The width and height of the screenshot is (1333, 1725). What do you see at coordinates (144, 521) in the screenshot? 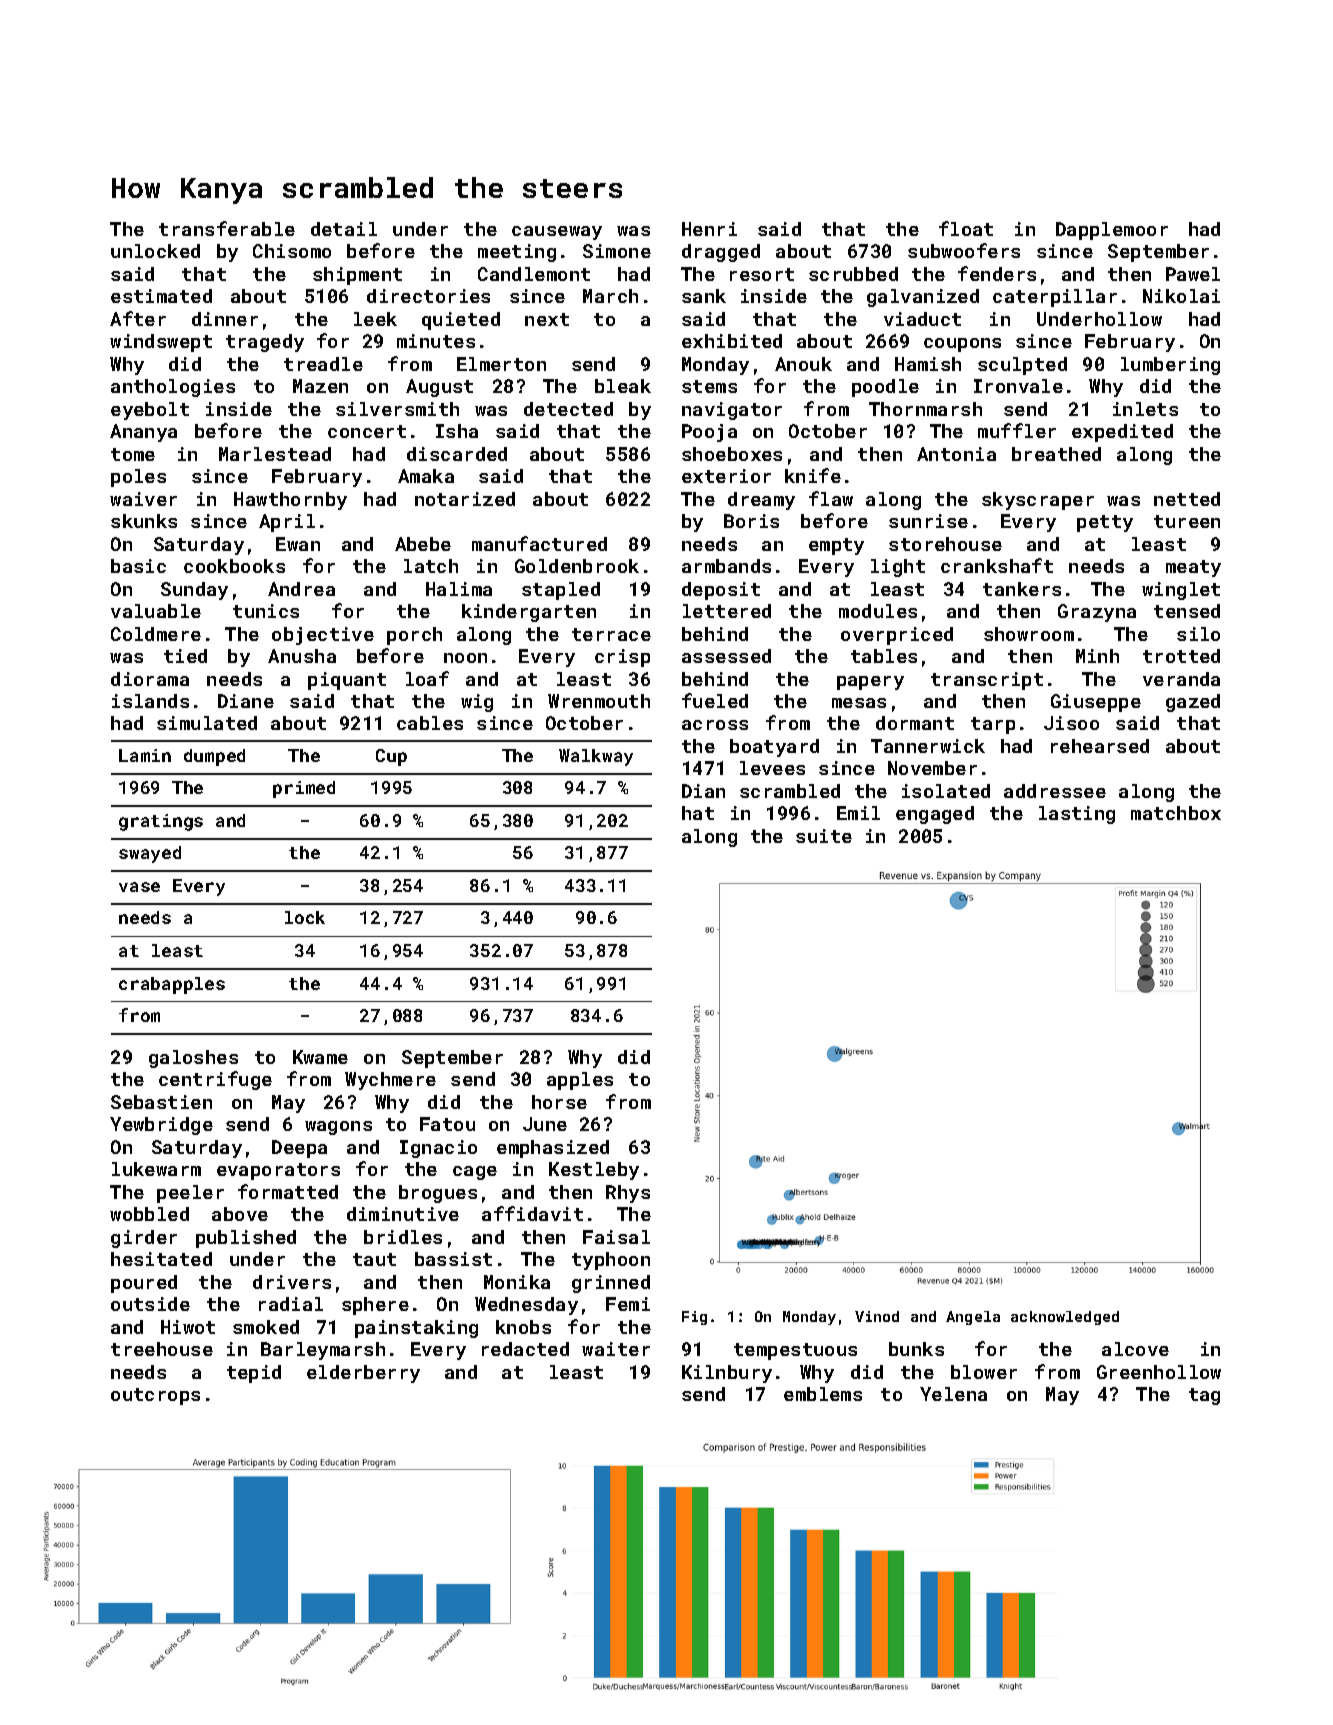
I see `skunks` at bounding box center [144, 521].
